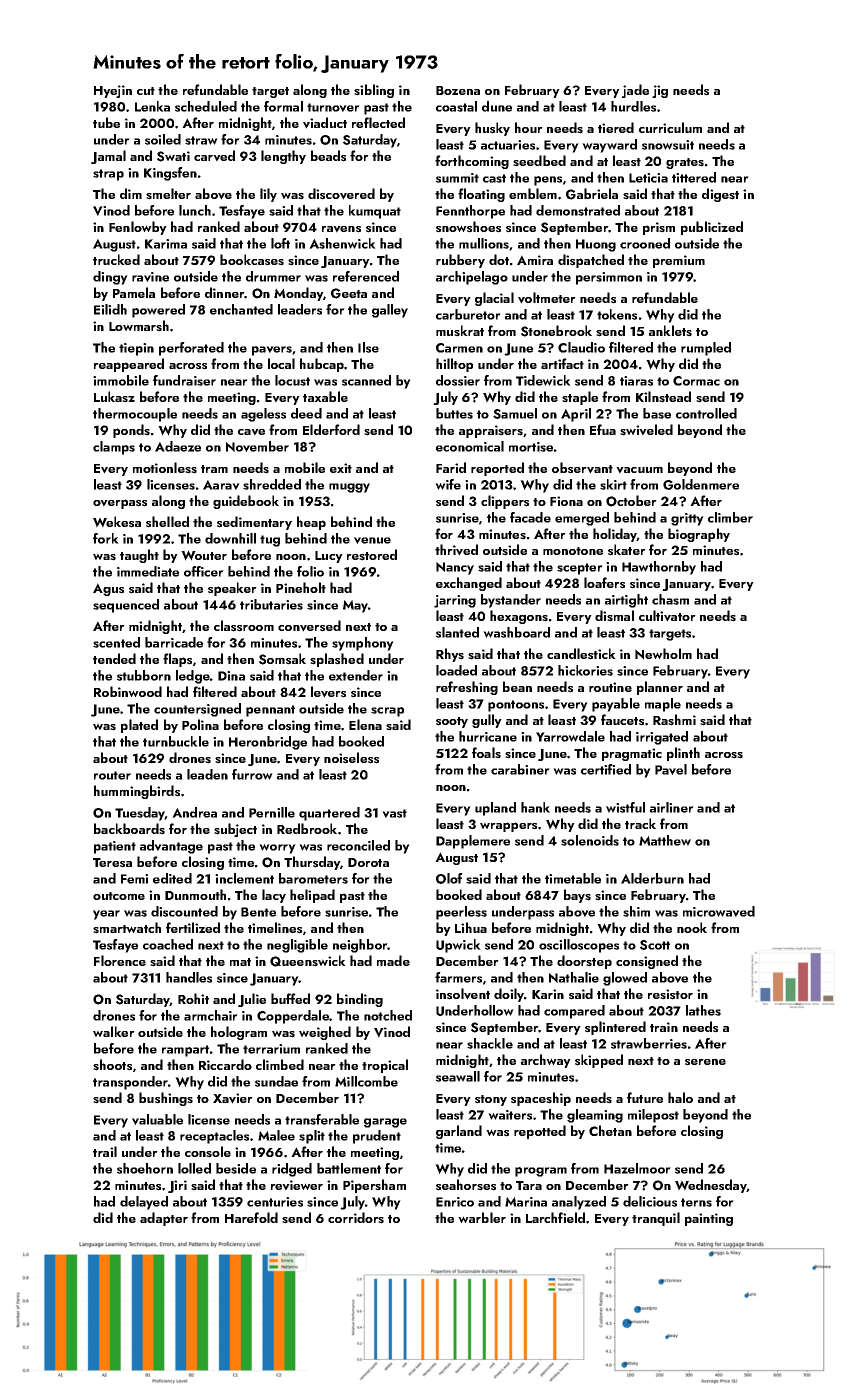 Image resolution: width=849 pixels, height=1400 pixels. What do you see at coordinates (275, 1202) in the screenshot?
I see `centuries` at bounding box center [275, 1202].
